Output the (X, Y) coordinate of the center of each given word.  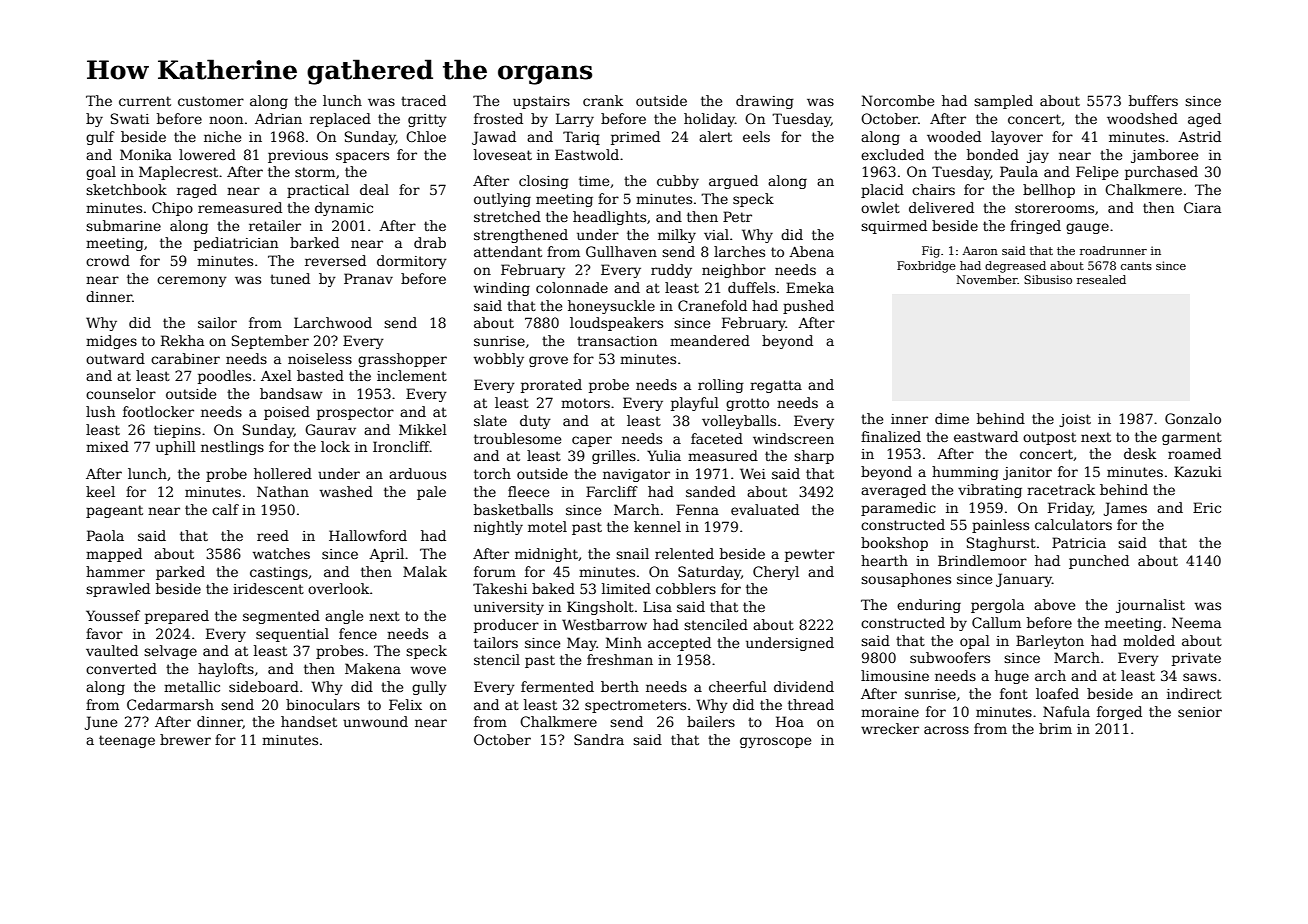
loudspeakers (616, 324)
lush (100, 411)
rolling (721, 386)
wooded (954, 136)
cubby (678, 182)
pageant (114, 511)
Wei (753, 473)
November (987, 279)
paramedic (898, 509)
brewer (185, 739)
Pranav (368, 278)
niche (222, 136)
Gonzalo (1193, 418)
